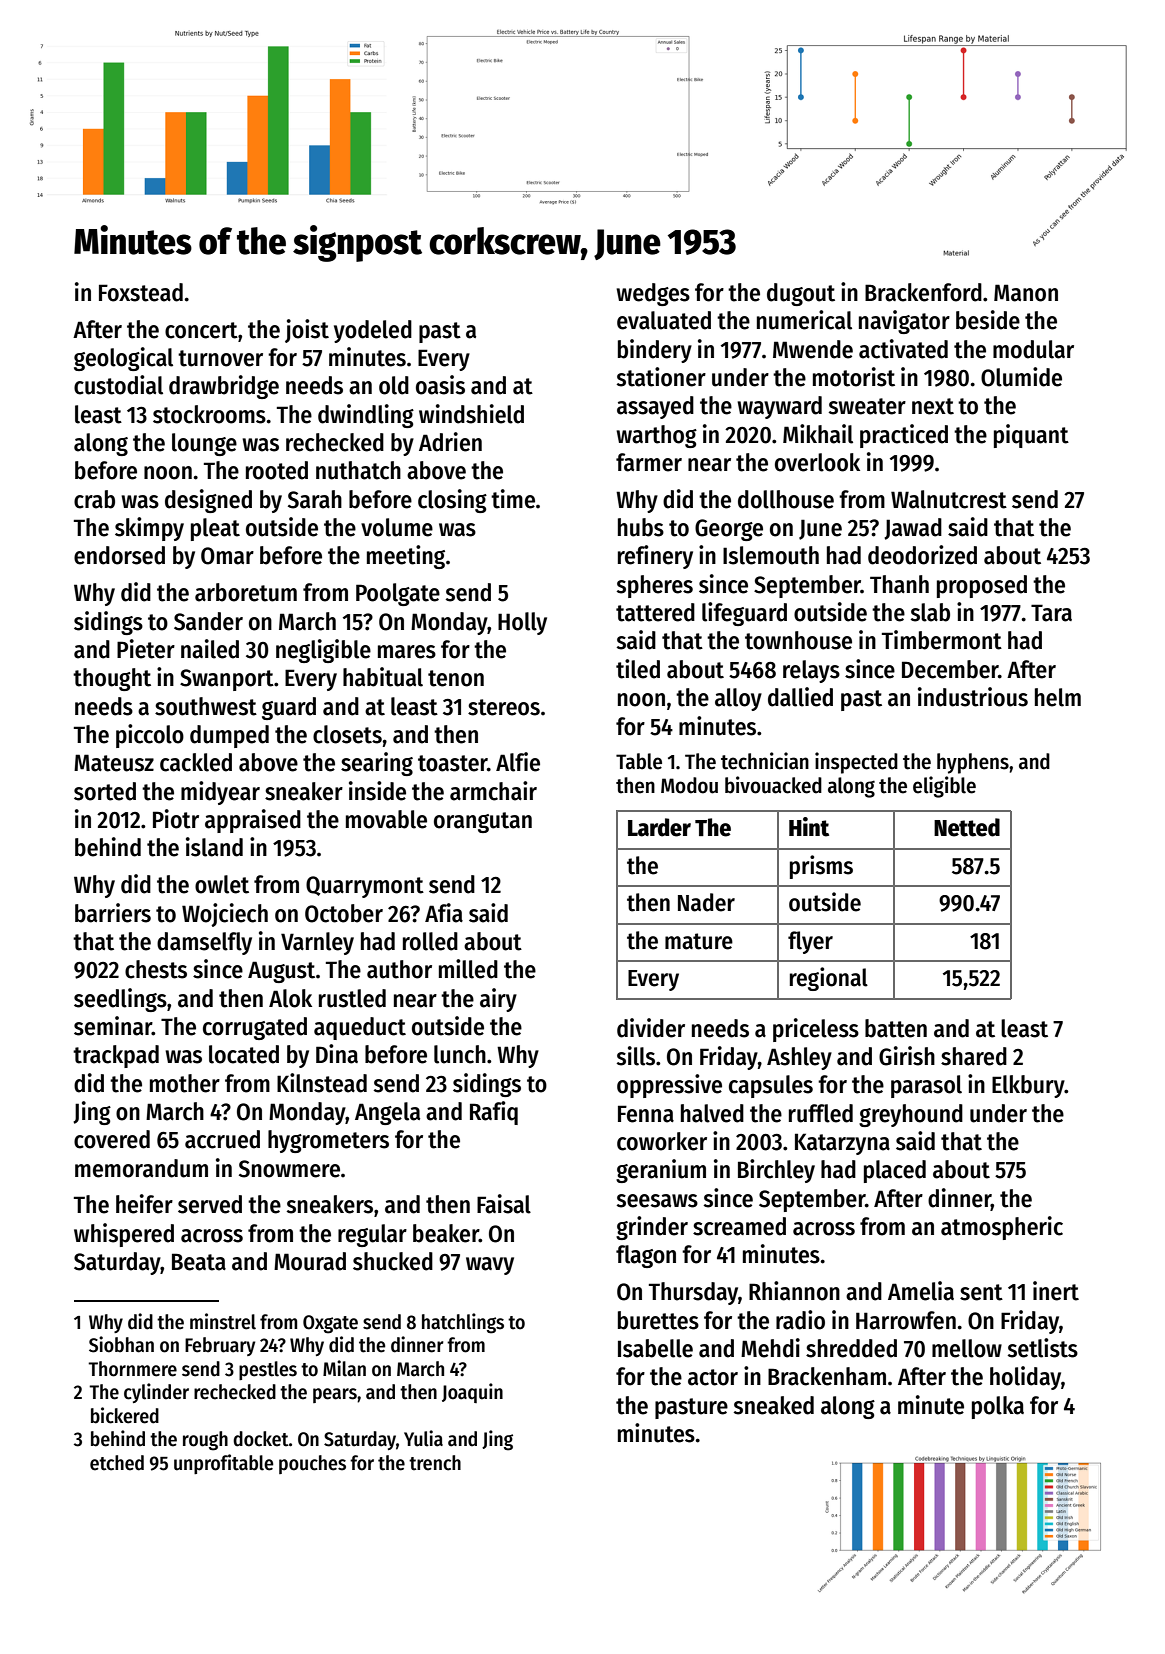 The height and width of the image is (1654, 1165). Describe the element at coordinates (117, 1463) in the image. I see `etched` at that location.
